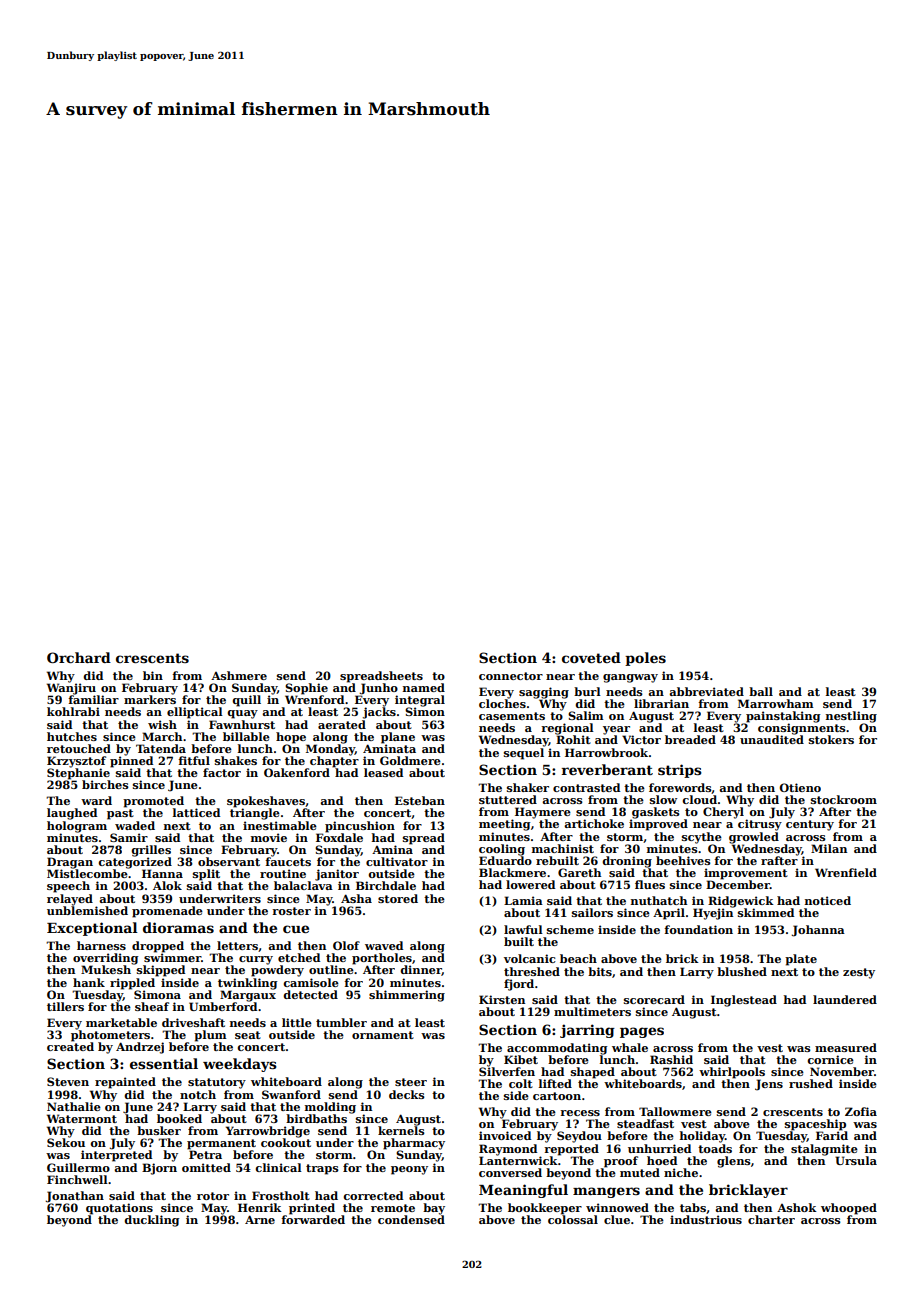  I want to click on cornice, so click(830, 1059).
